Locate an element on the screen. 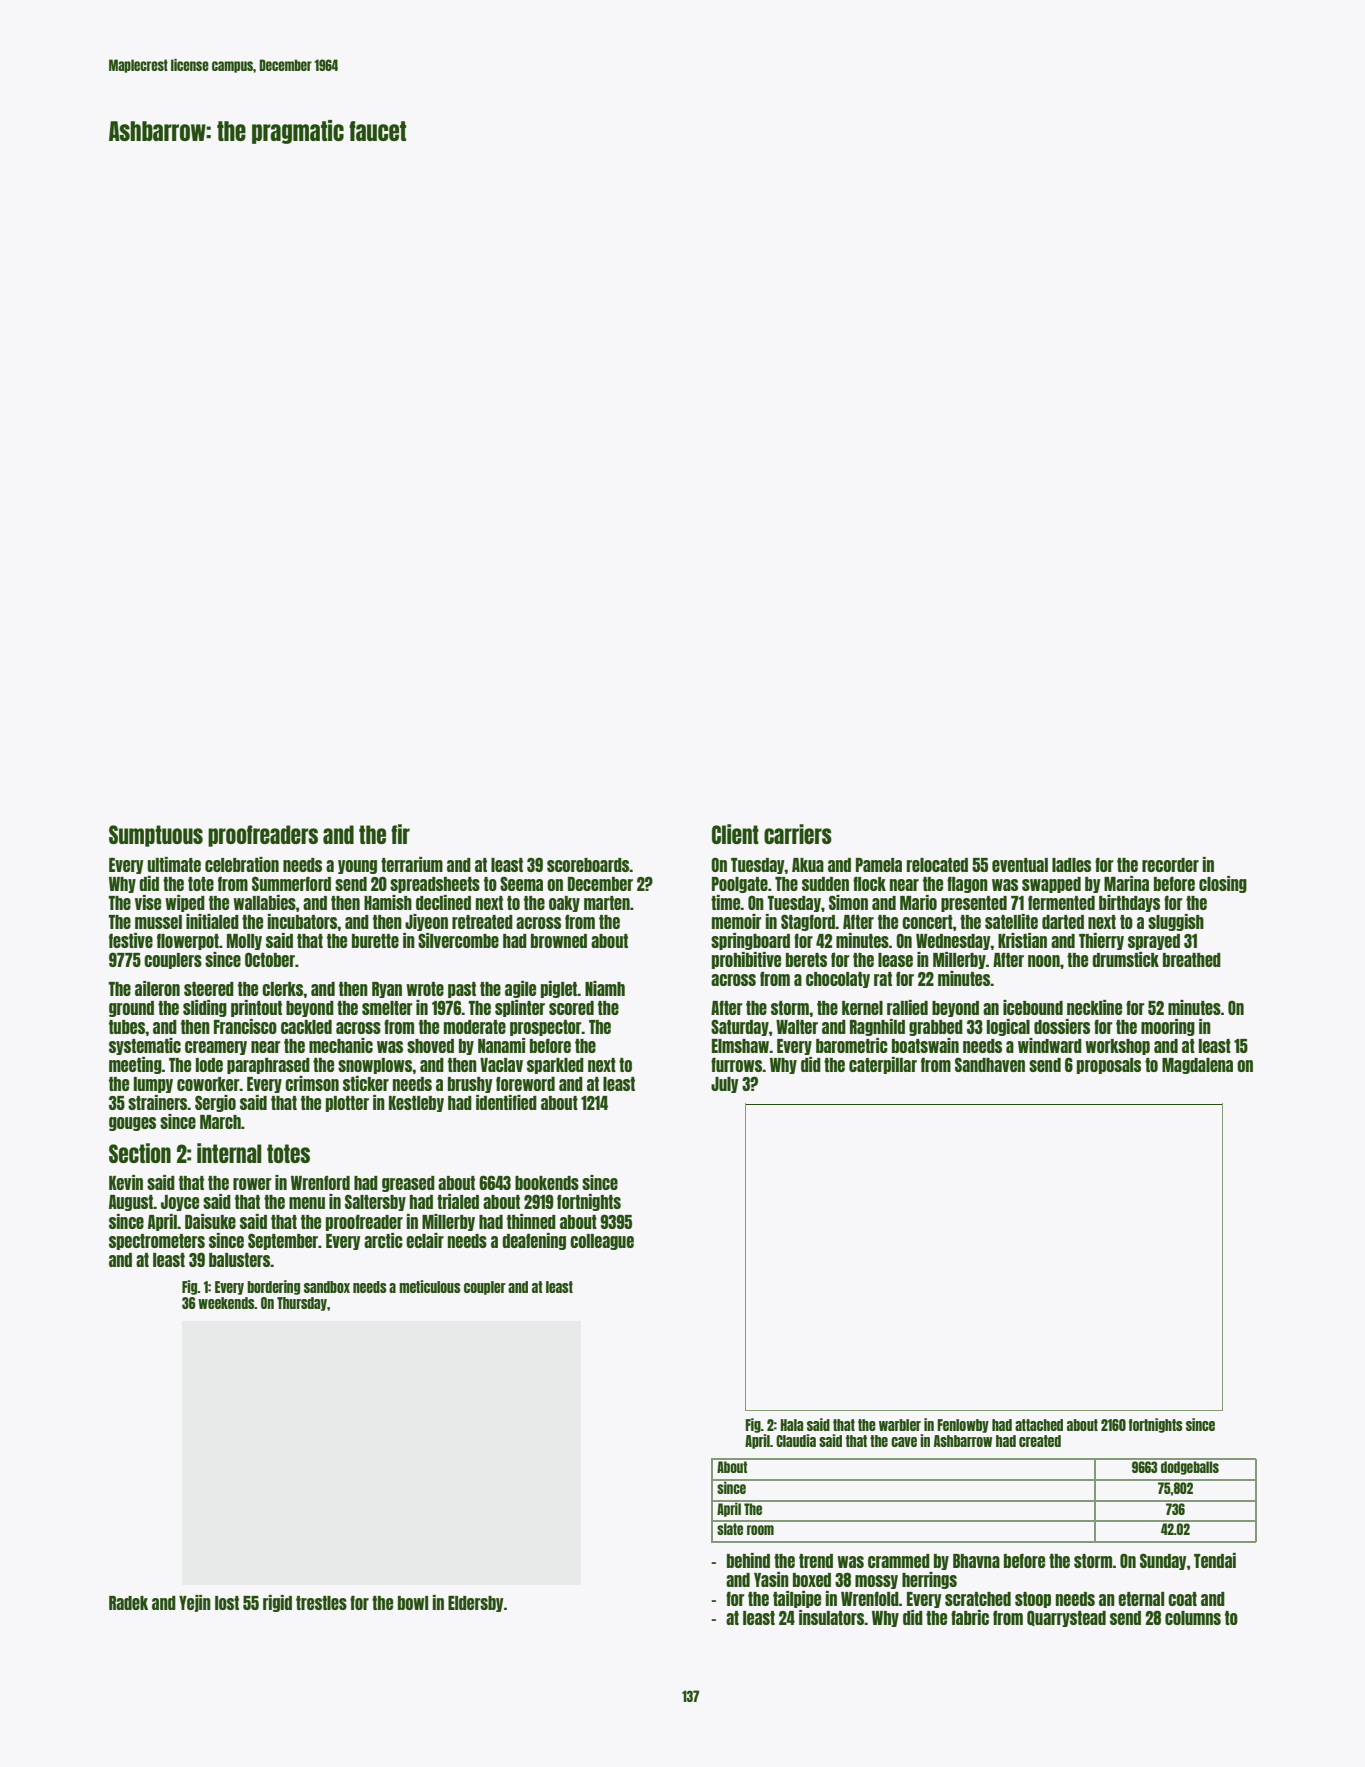 The height and width of the screenshot is (1767, 1365). vise is located at coordinates (148, 902).
